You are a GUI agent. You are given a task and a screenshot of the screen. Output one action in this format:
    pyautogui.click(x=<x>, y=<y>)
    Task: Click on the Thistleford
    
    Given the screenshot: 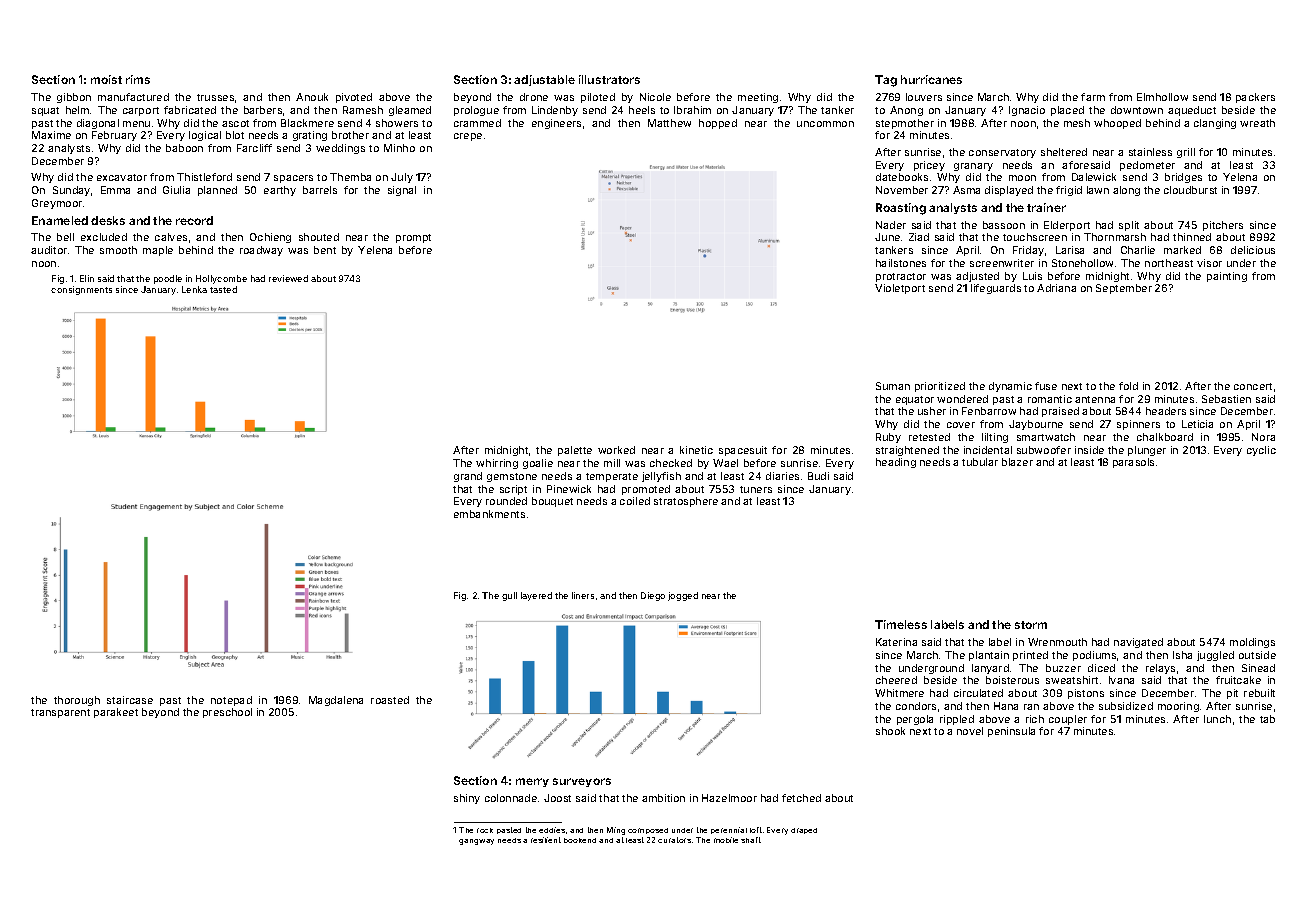 What is the action you would take?
    pyautogui.click(x=204, y=177)
